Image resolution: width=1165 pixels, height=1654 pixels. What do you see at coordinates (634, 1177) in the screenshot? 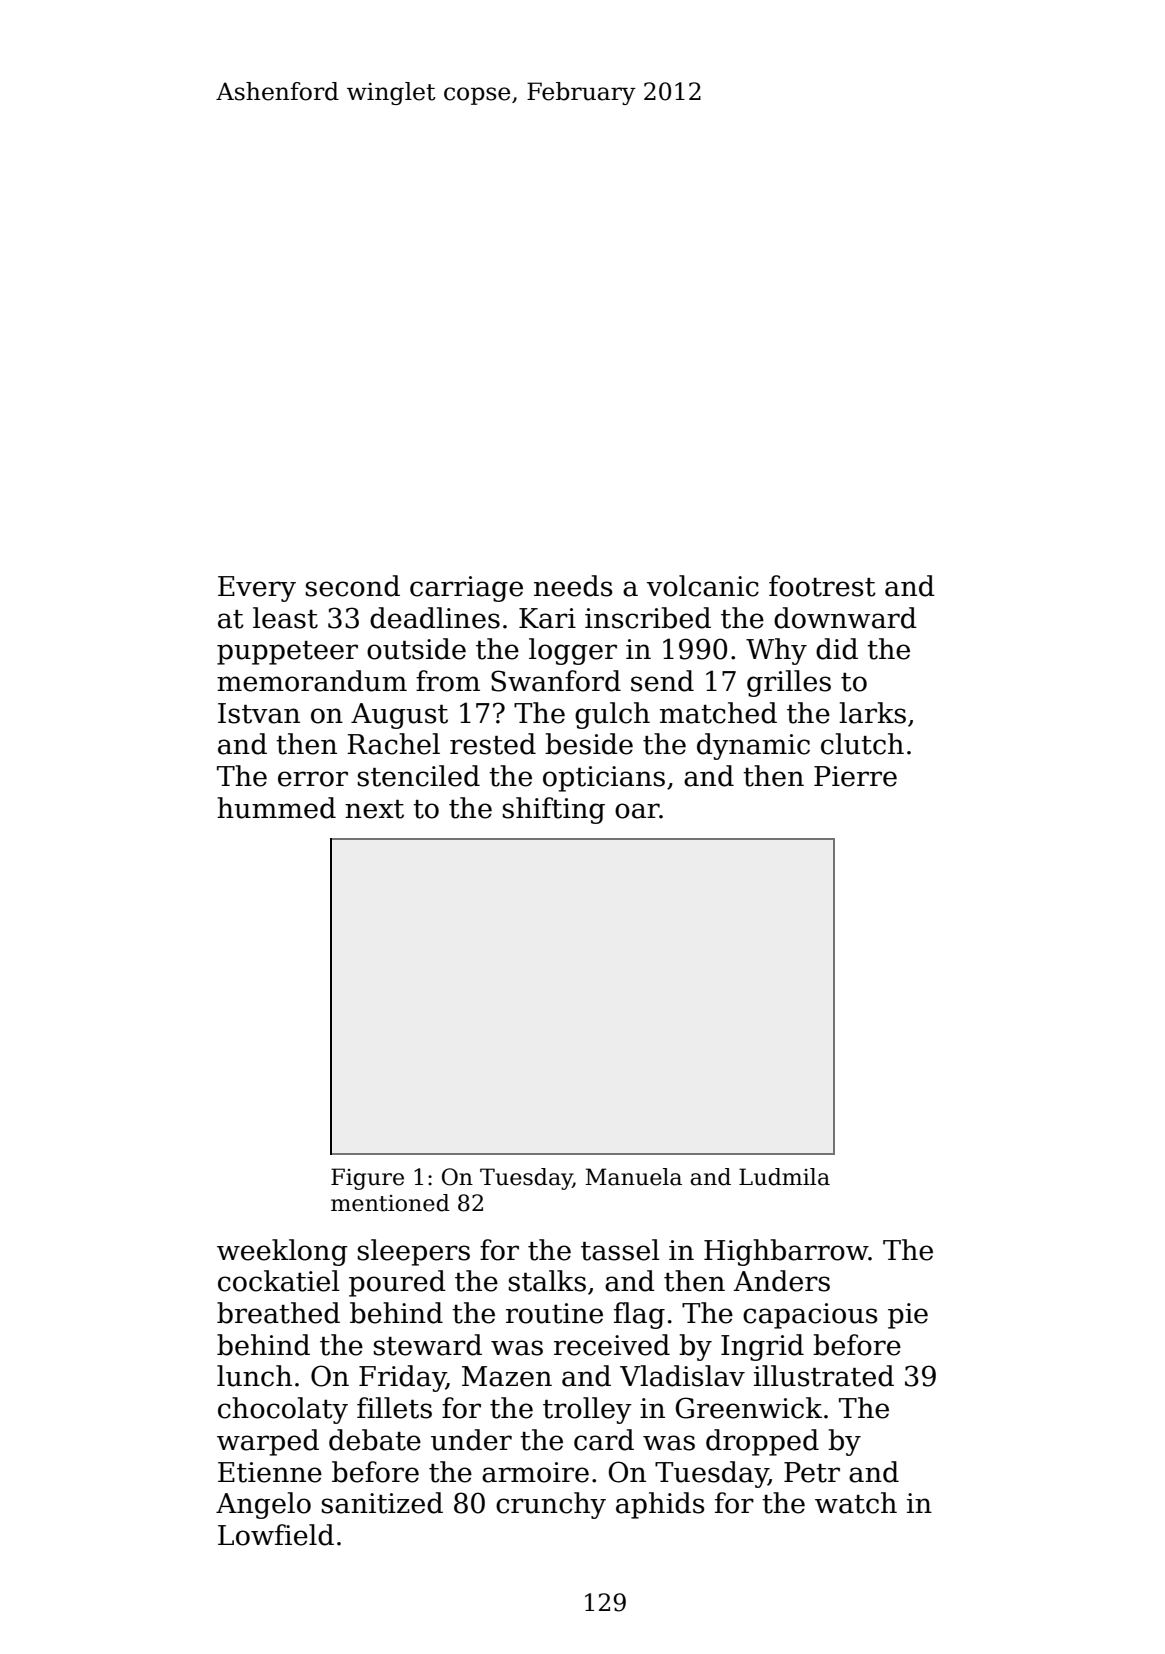
I see `Manuela` at bounding box center [634, 1177].
